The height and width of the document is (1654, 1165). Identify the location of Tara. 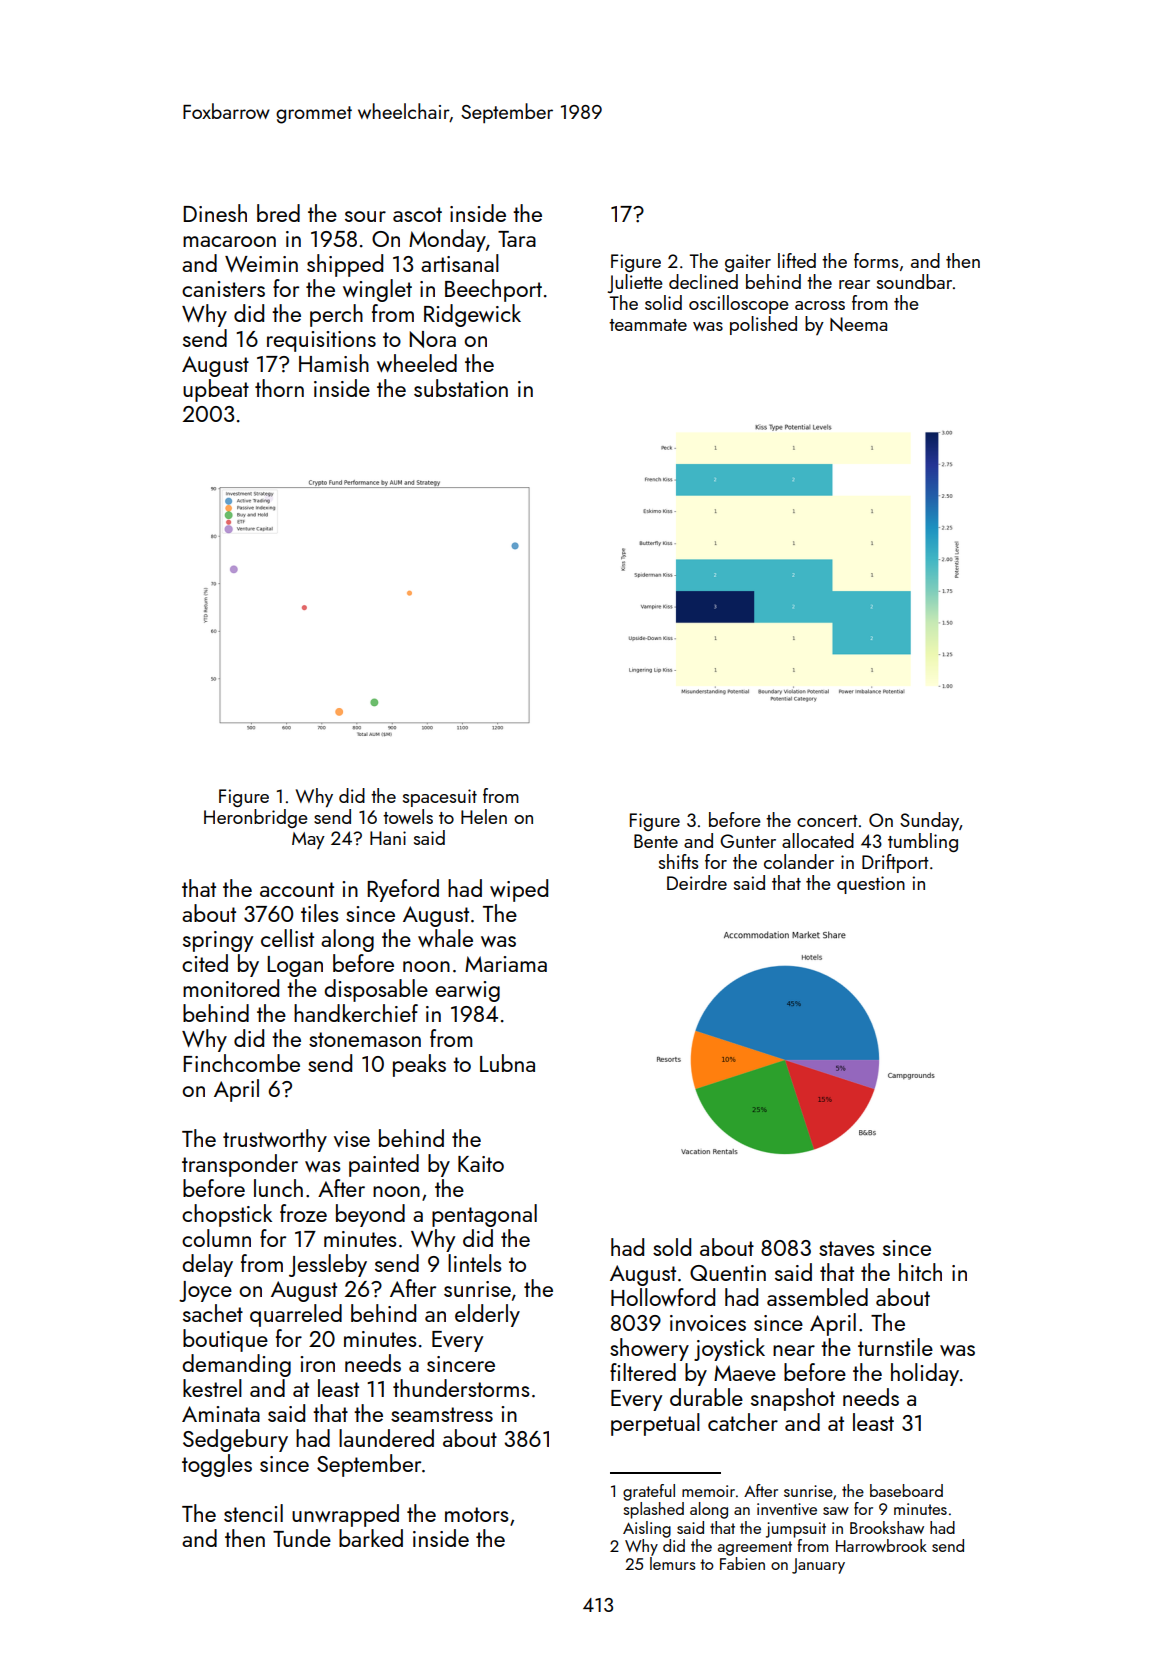
(517, 239).
